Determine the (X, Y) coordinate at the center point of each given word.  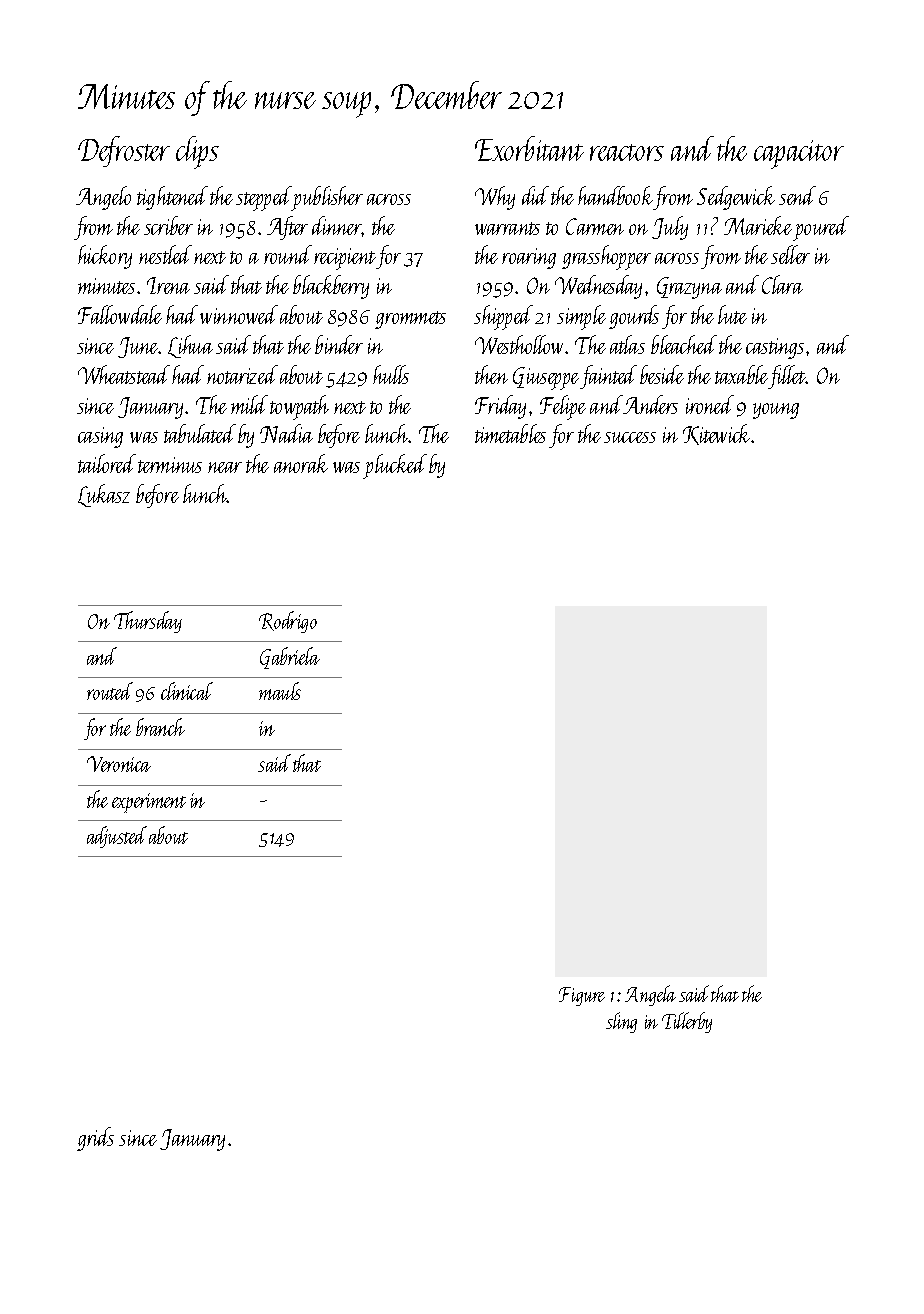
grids (95, 1139)
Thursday (148, 622)
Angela (650, 995)
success (630, 437)
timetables (510, 433)
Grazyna (689, 288)
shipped (503, 317)
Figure (582, 996)
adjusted (117, 837)
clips (197, 152)
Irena (168, 285)
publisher (328, 198)
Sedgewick (736, 198)
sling (621, 1022)
